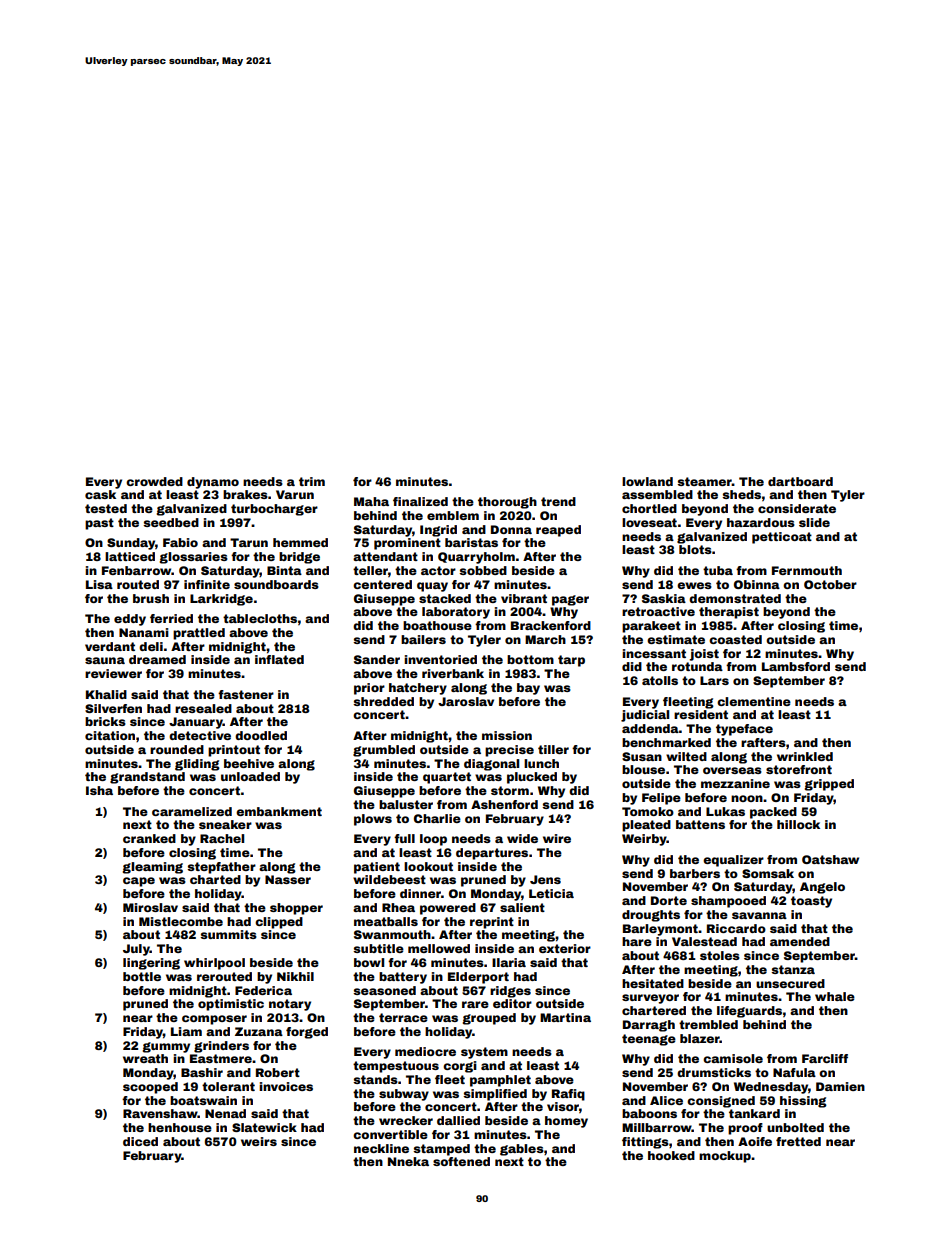 The height and width of the document is (1233, 952). I want to click on baluster, so click(406, 804).
